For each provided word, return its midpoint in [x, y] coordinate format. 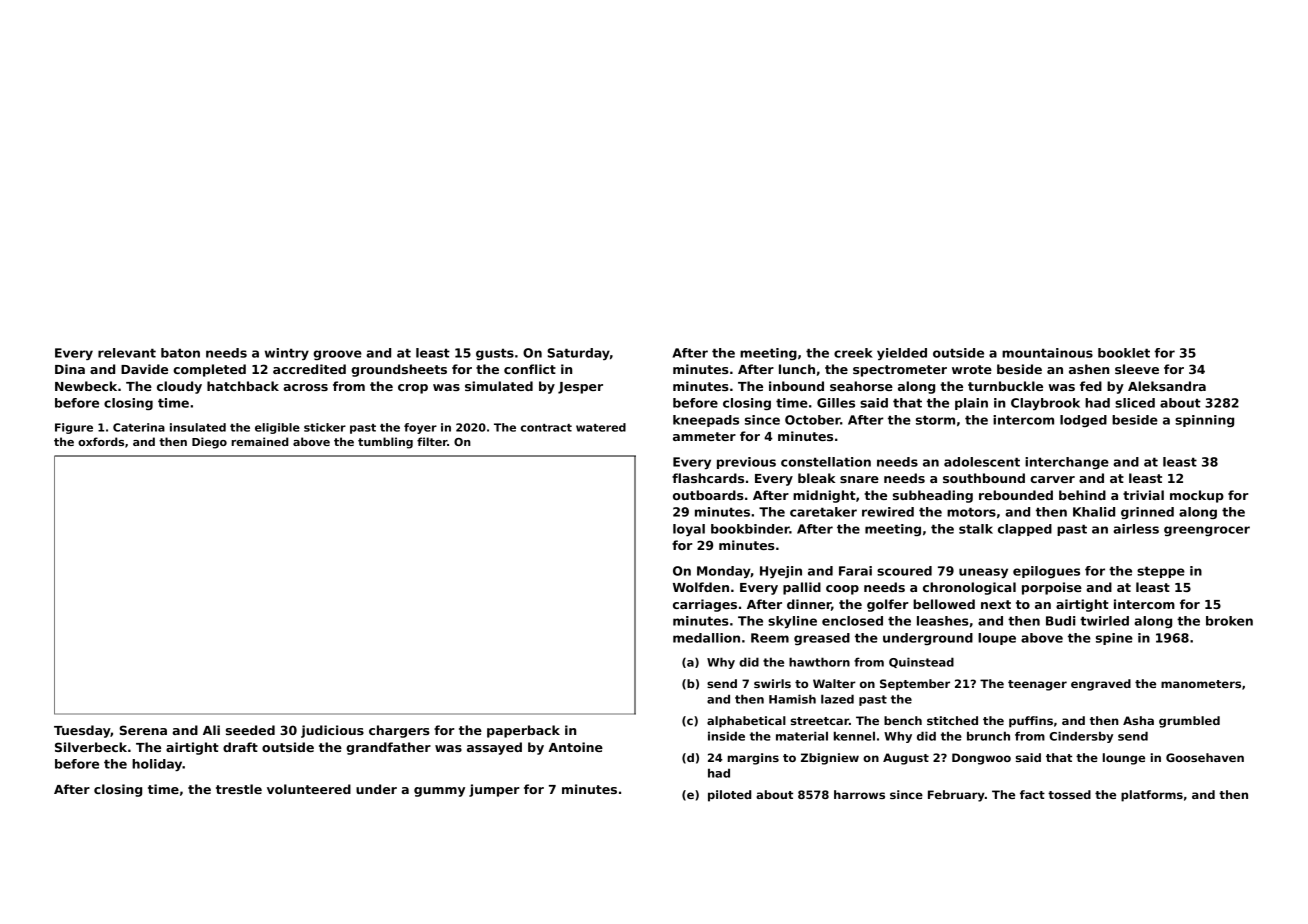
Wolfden [701, 587]
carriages [705, 605]
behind [1082, 495]
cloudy [179, 387]
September [915, 685]
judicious [332, 731]
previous [746, 463]
